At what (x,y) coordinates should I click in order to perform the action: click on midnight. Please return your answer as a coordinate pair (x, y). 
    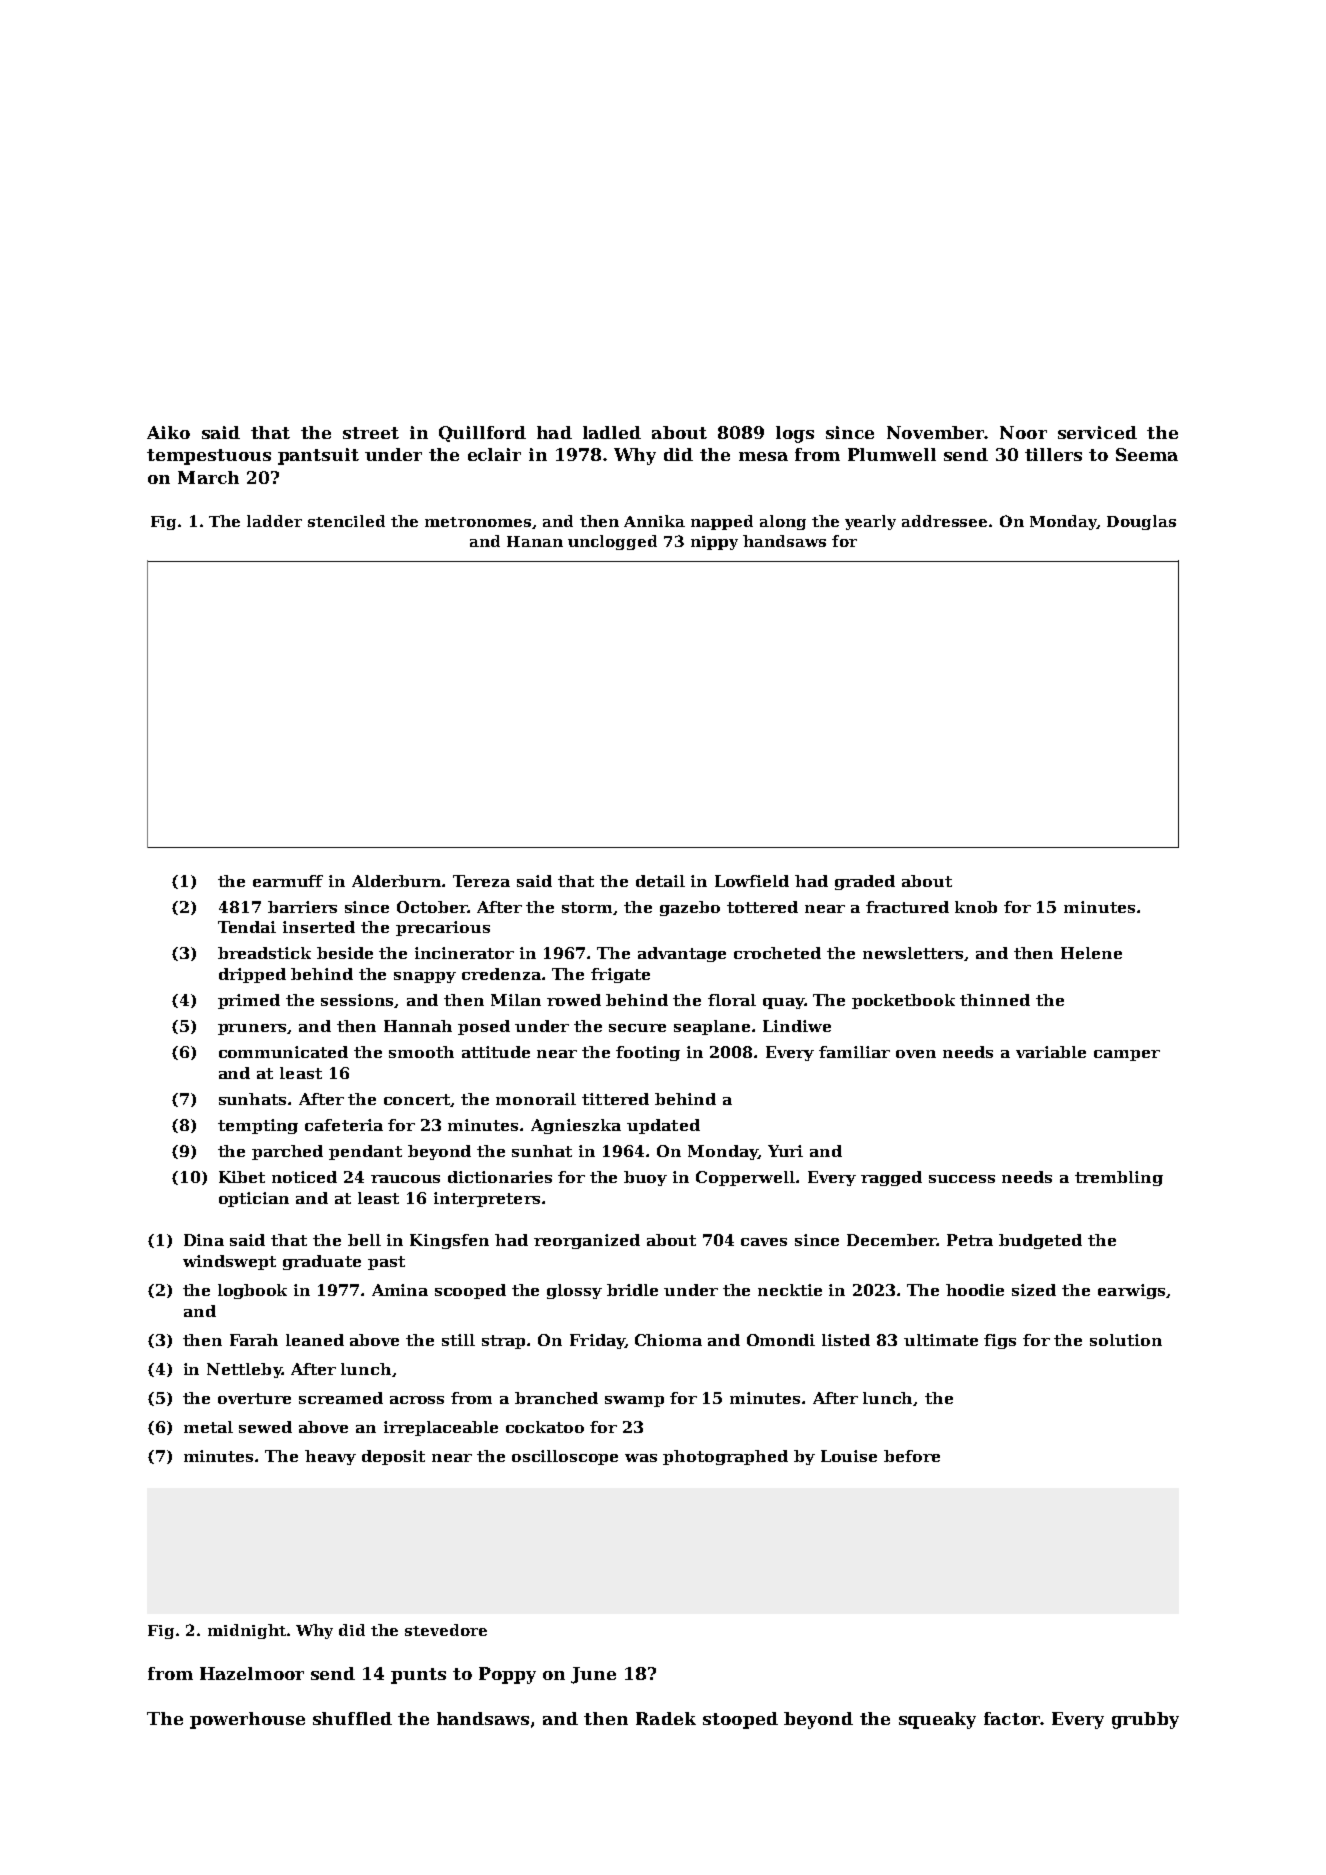
    Looking at the image, I should click on (247, 1631).
